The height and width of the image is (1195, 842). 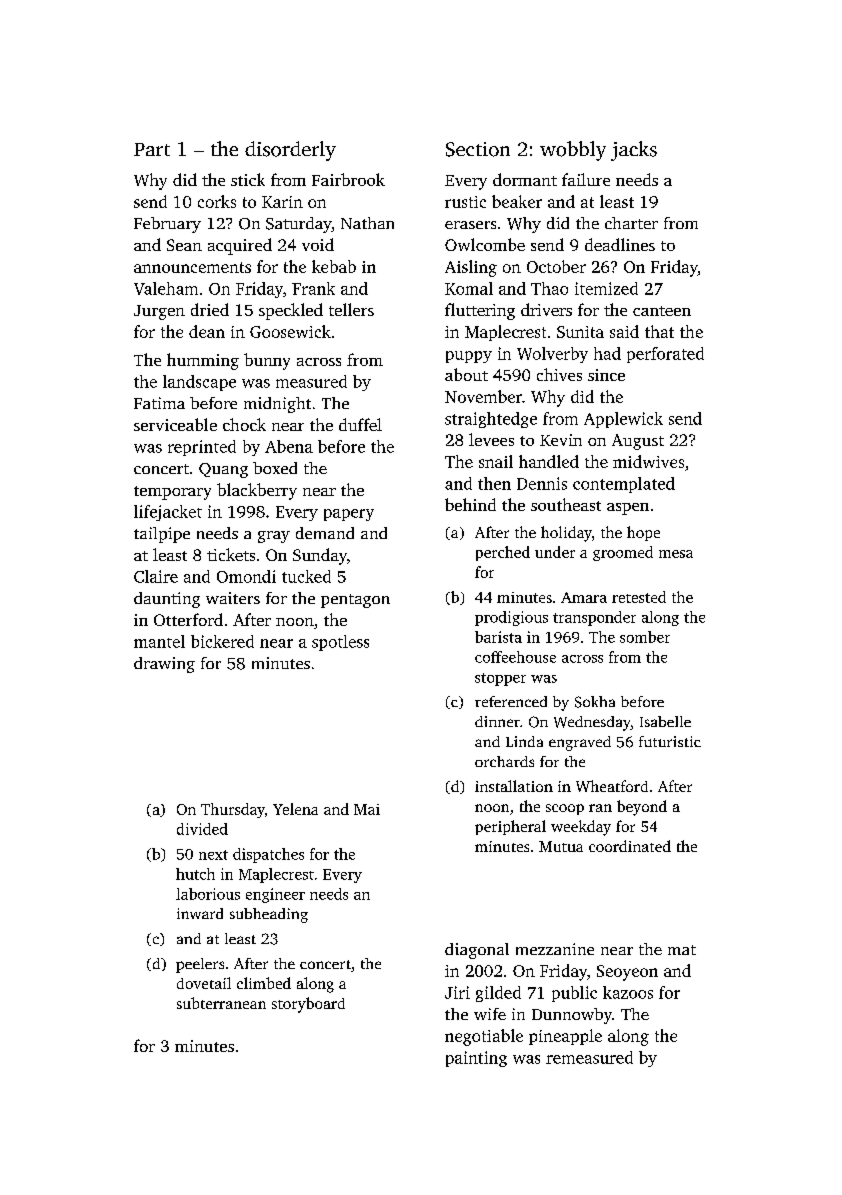 What do you see at coordinates (351, 309) in the image?
I see `tellers` at bounding box center [351, 309].
